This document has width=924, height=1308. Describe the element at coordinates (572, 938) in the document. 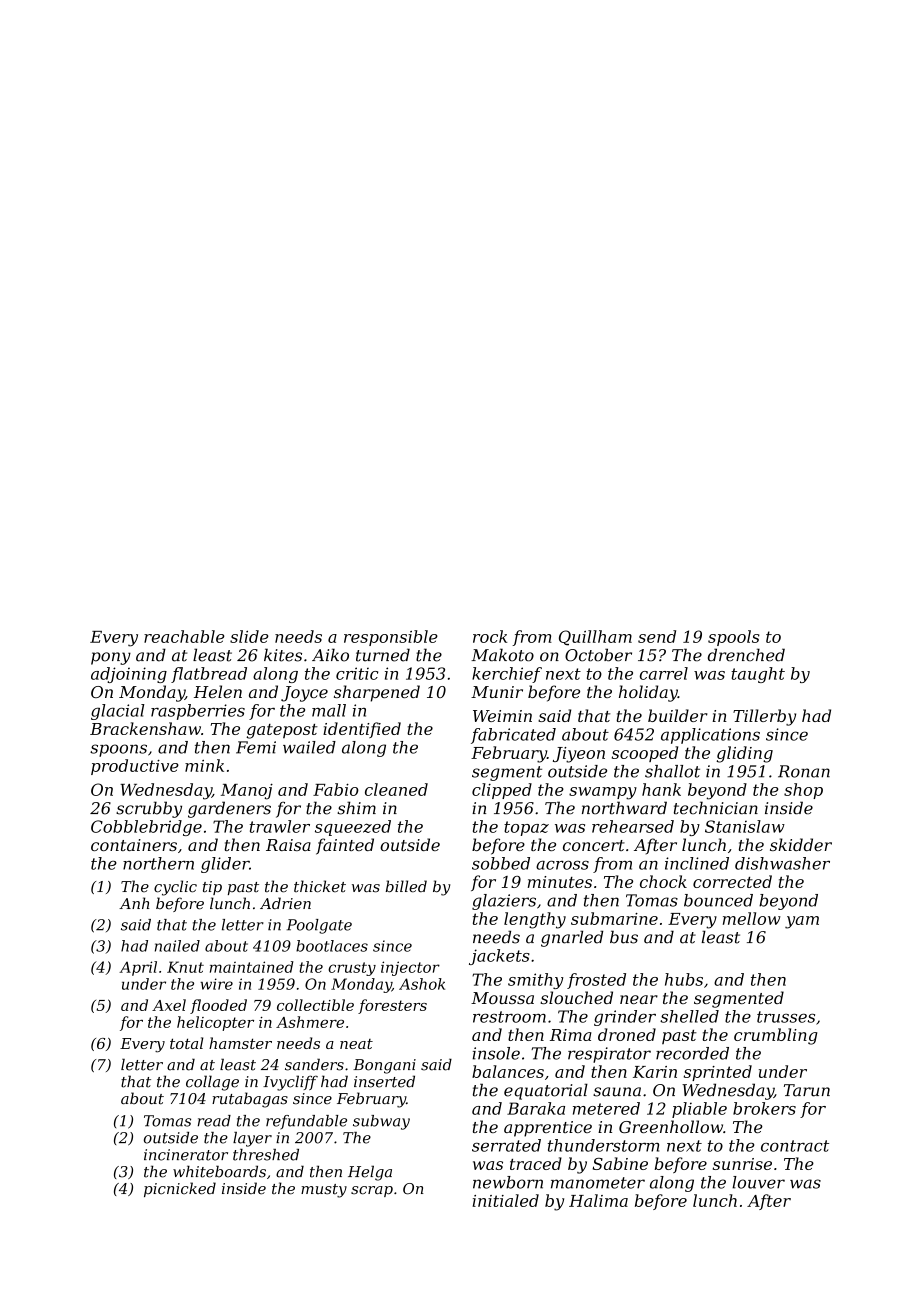

I see `gnarled` at that location.
